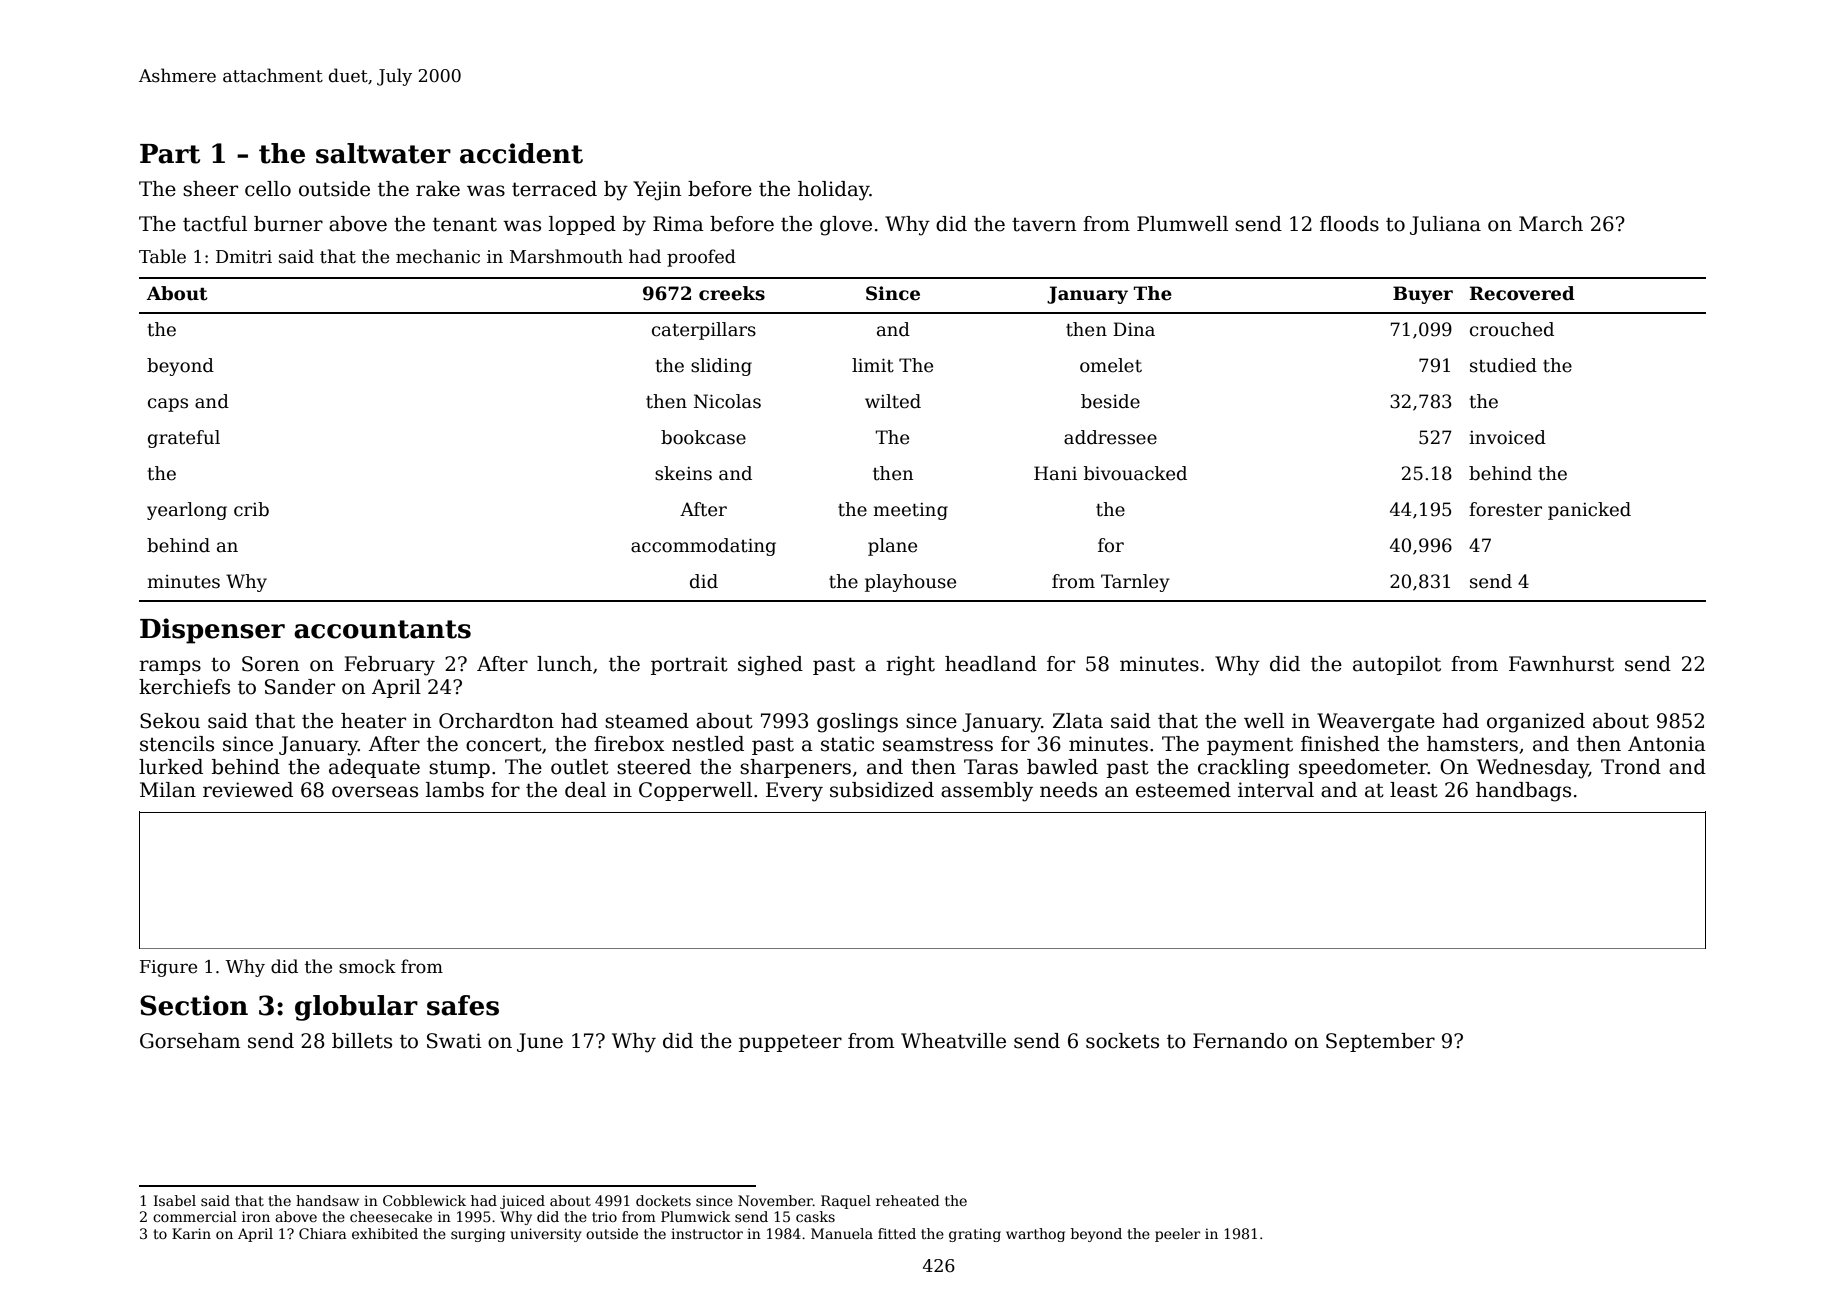 This screenshot has height=1305, width=1845. What do you see at coordinates (546, 1235) in the screenshot?
I see `university` at bounding box center [546, 1235].
